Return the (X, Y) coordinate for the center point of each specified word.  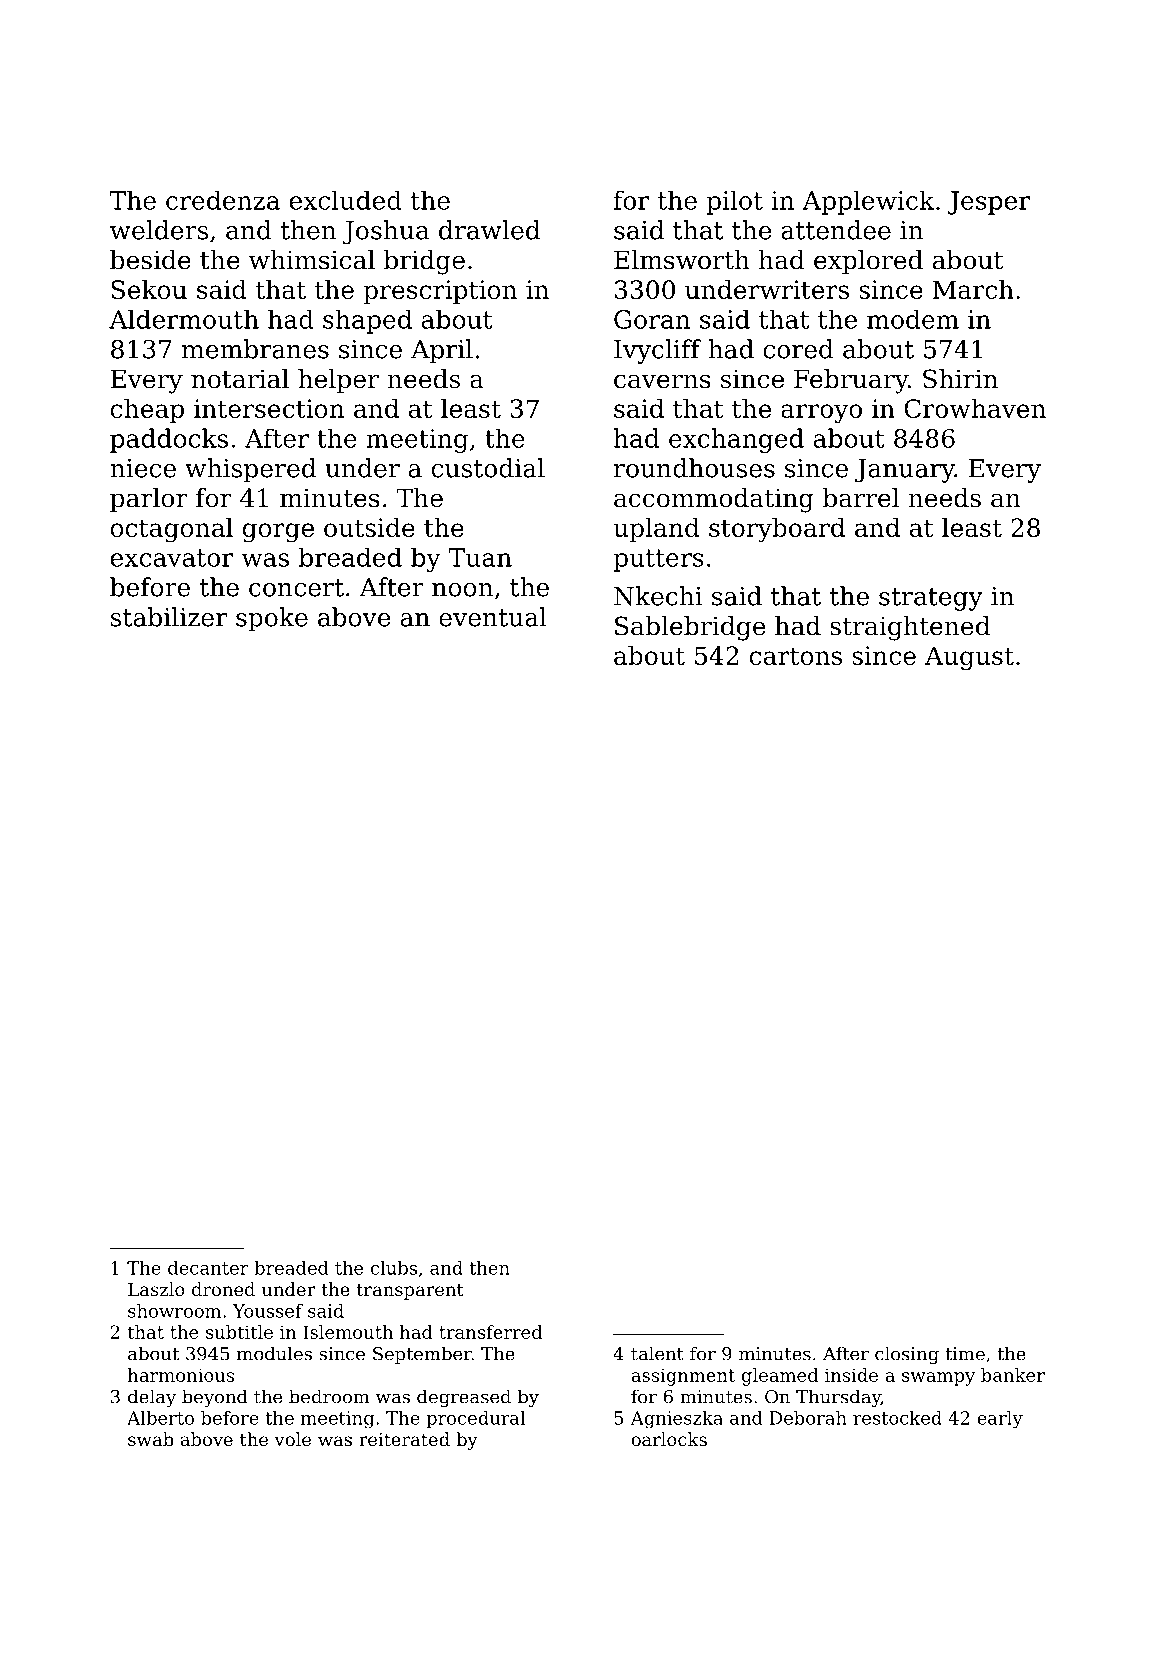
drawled (489, 230)
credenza (223, 200)
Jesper (989, 203)
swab (151, 1439)
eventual (493, 617)
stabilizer (169, 617)
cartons (796, 656)
